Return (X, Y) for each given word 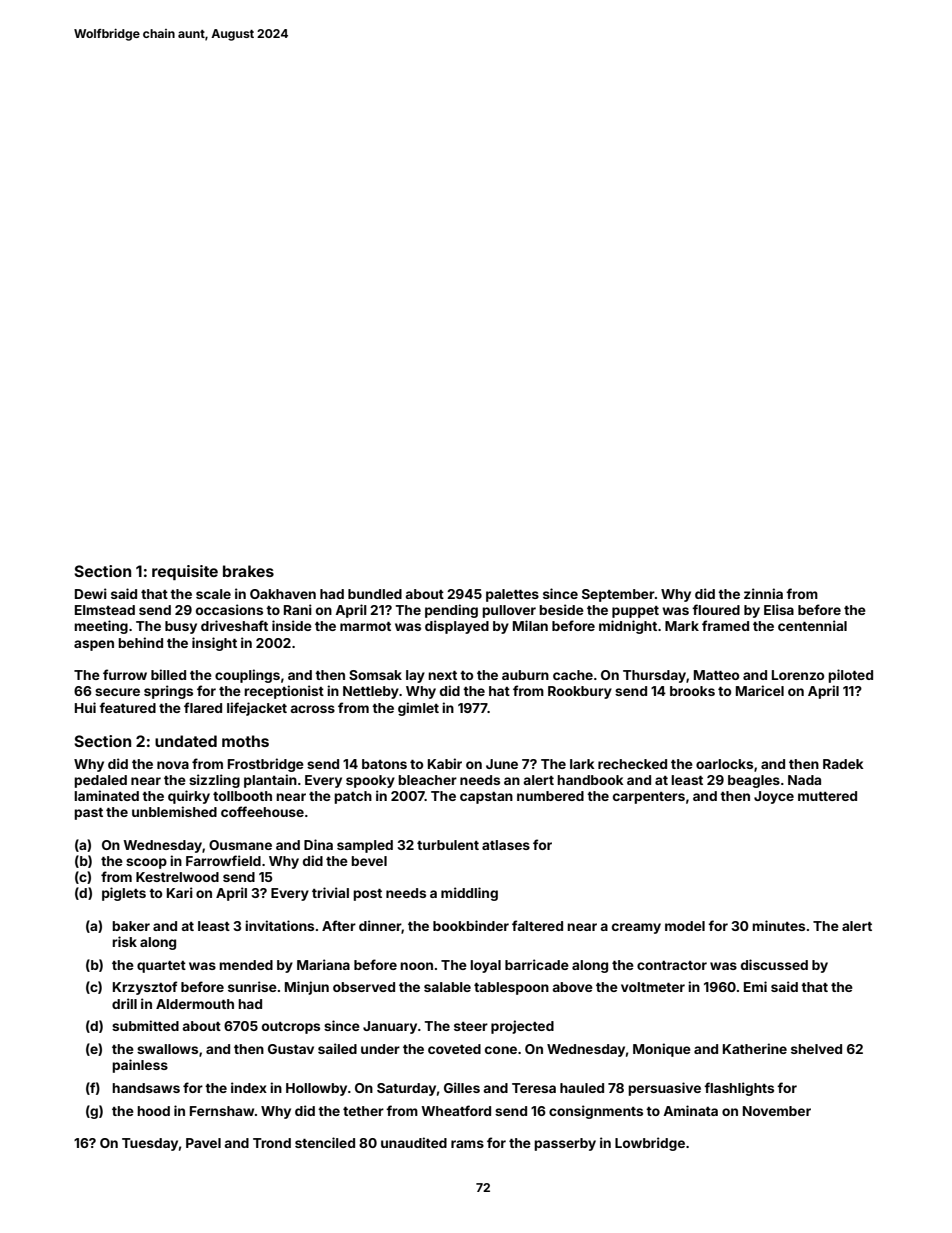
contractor (672, 965)
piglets (124, 894)
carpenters (649, 798)
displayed (457, 627)
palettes (512, 595)
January (390, 1027)
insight (214, 644)
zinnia (763, 593)
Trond (272, 1143)
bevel (369, 861)
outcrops (291, 1028)
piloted (850, 676)
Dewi (91, 593)
